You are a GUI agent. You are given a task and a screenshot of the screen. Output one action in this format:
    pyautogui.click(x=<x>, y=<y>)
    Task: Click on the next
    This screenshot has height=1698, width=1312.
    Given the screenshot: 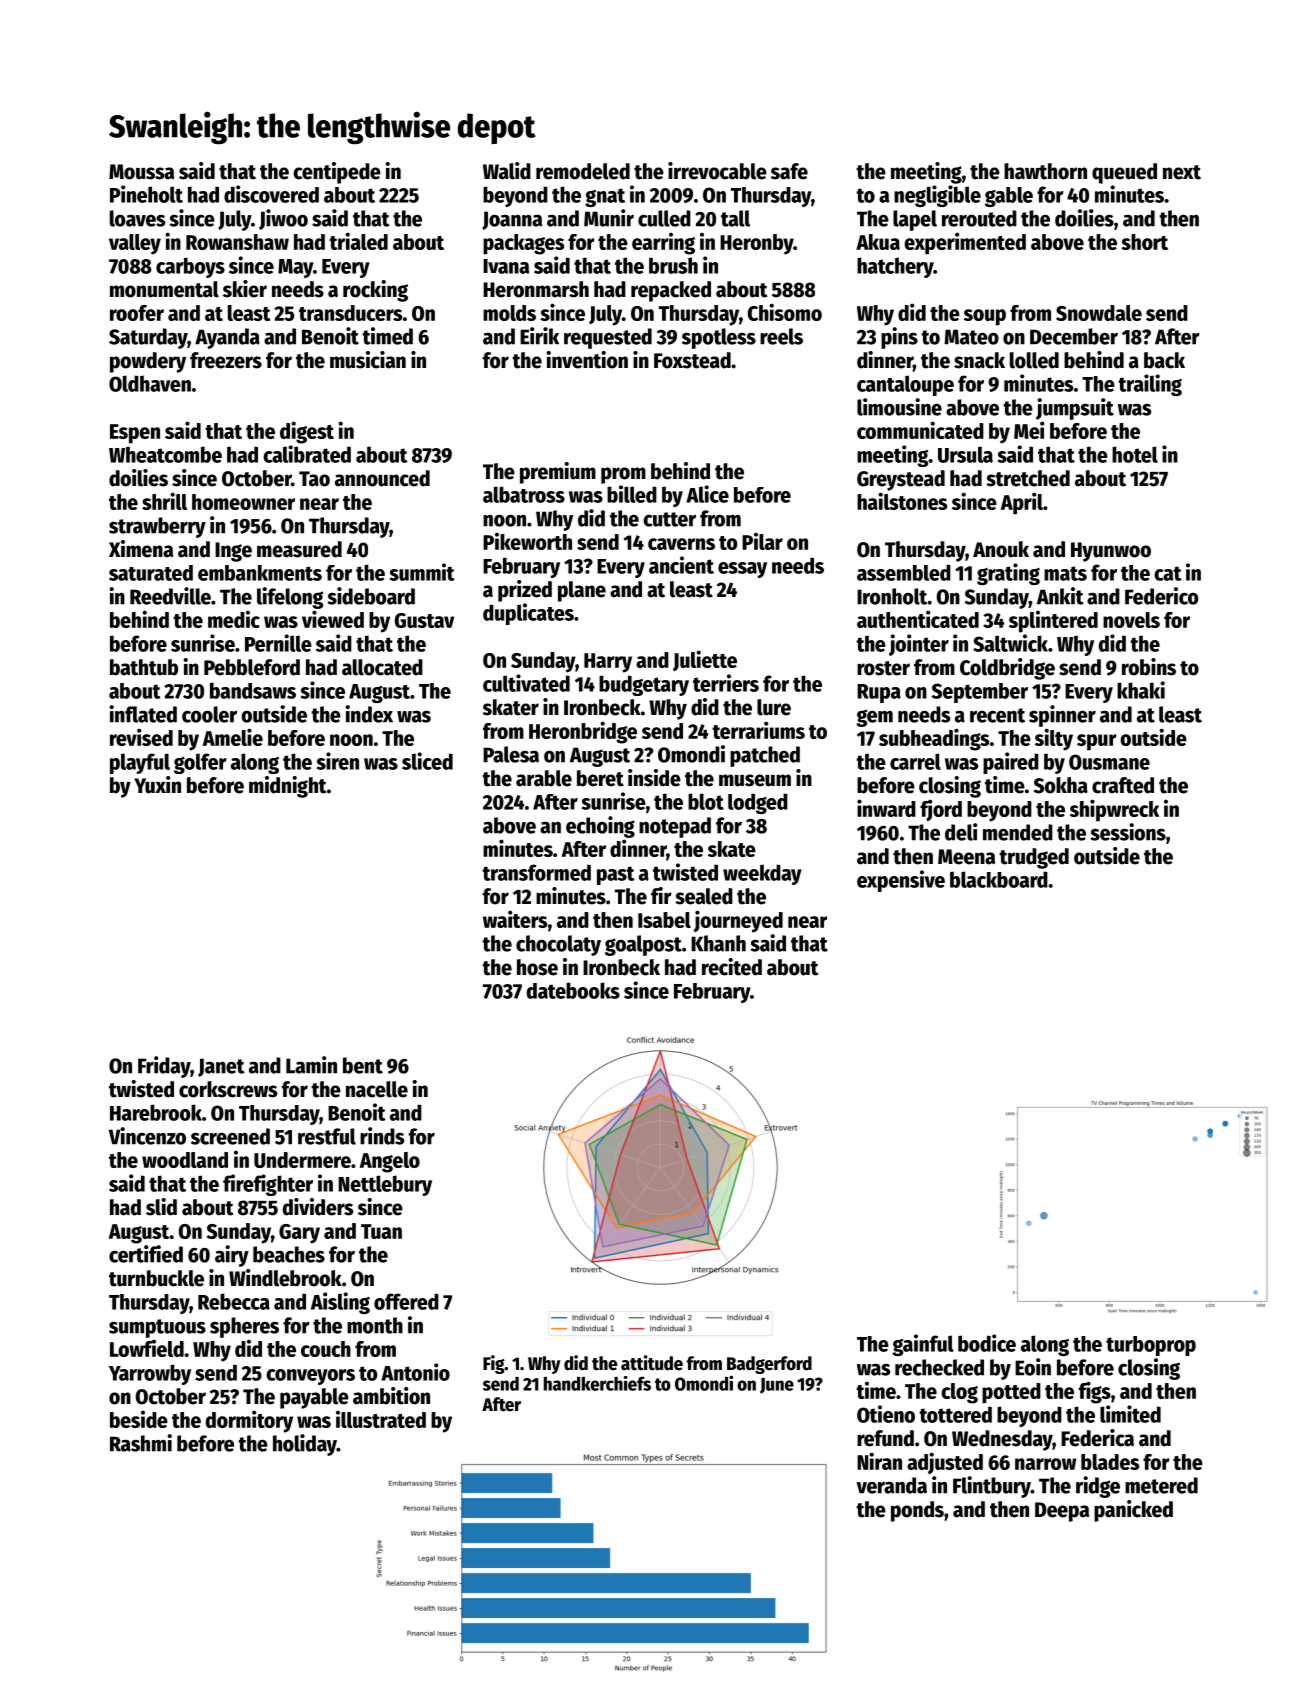 What is the action you would take?
    pyautogui.click(x=1182, y=172)
